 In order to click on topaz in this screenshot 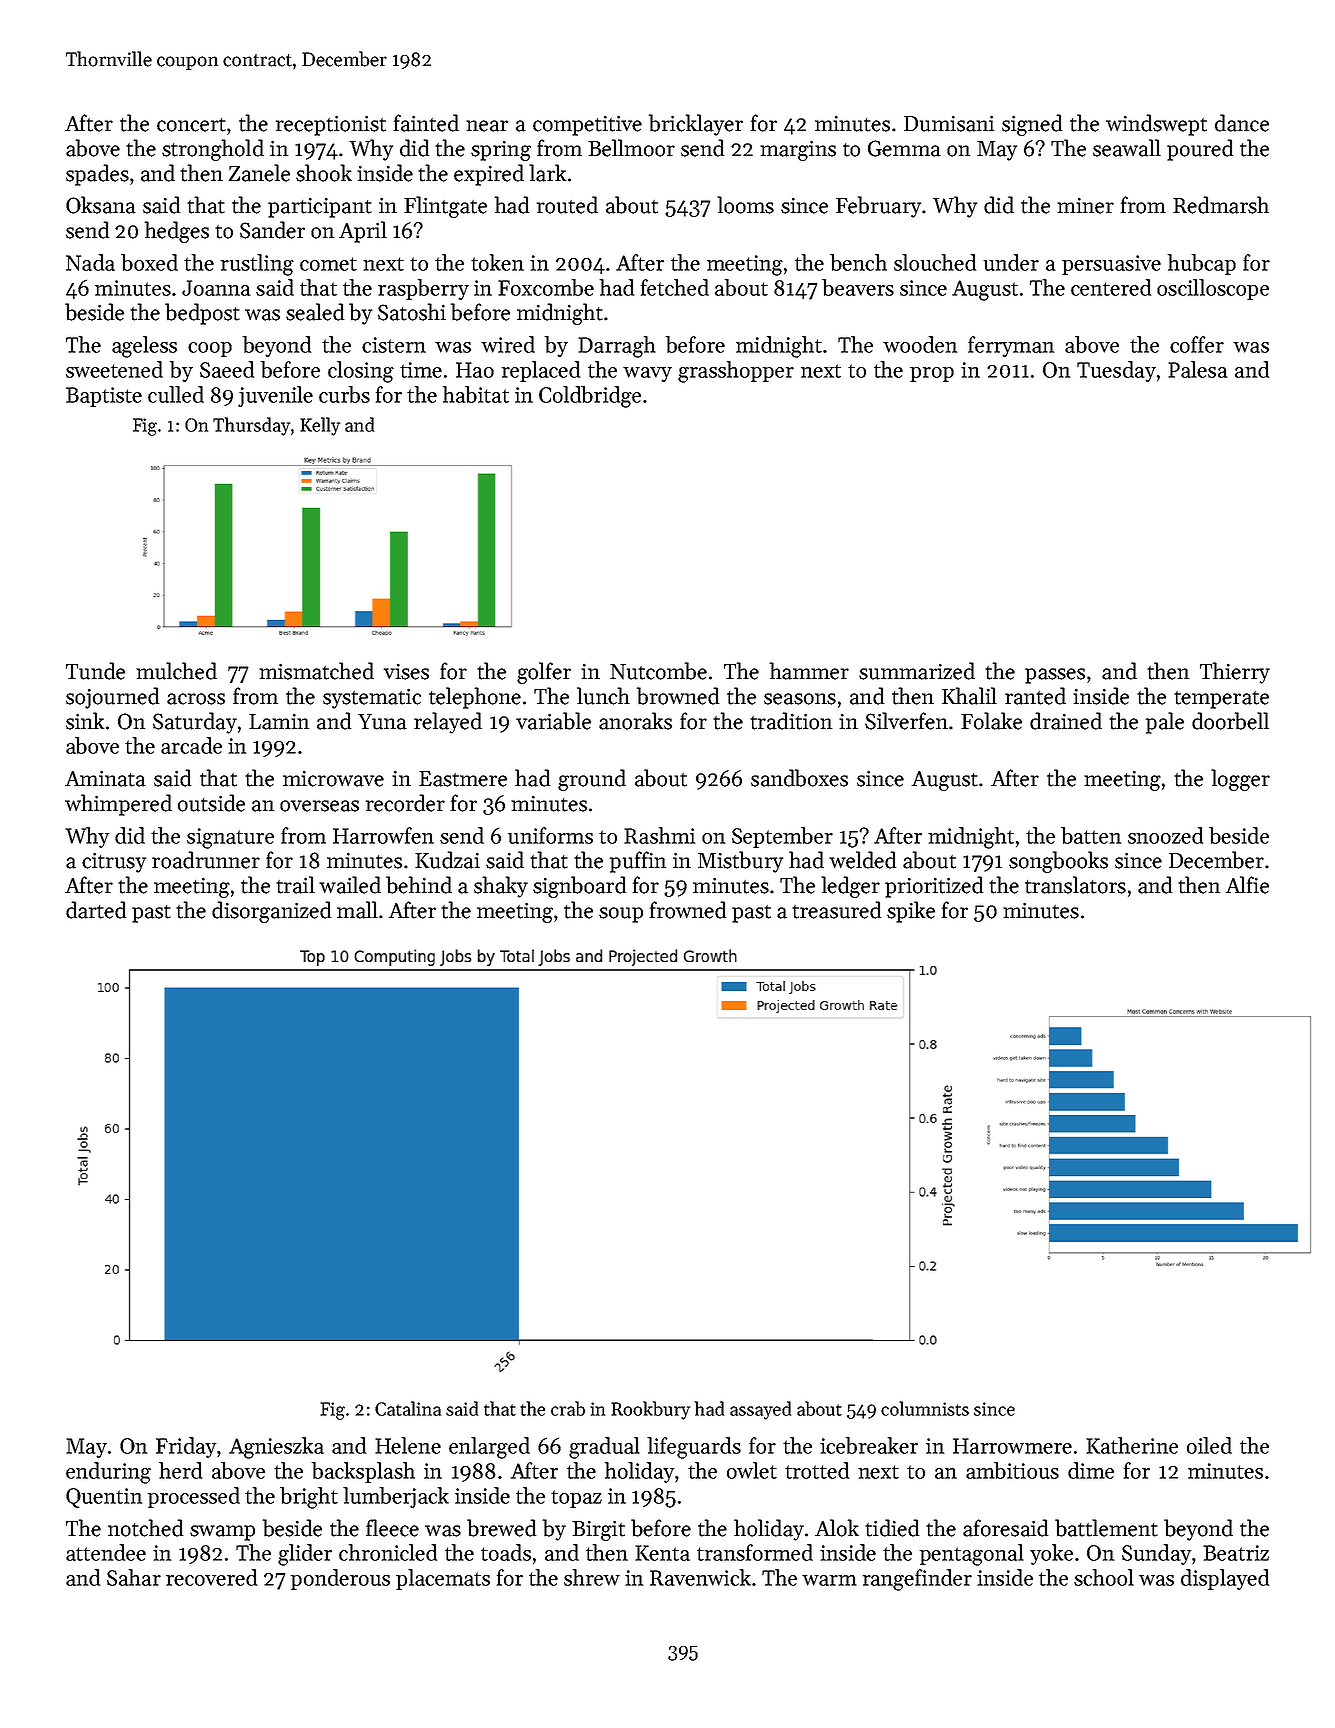, I will do `click(576, 1499)`.
